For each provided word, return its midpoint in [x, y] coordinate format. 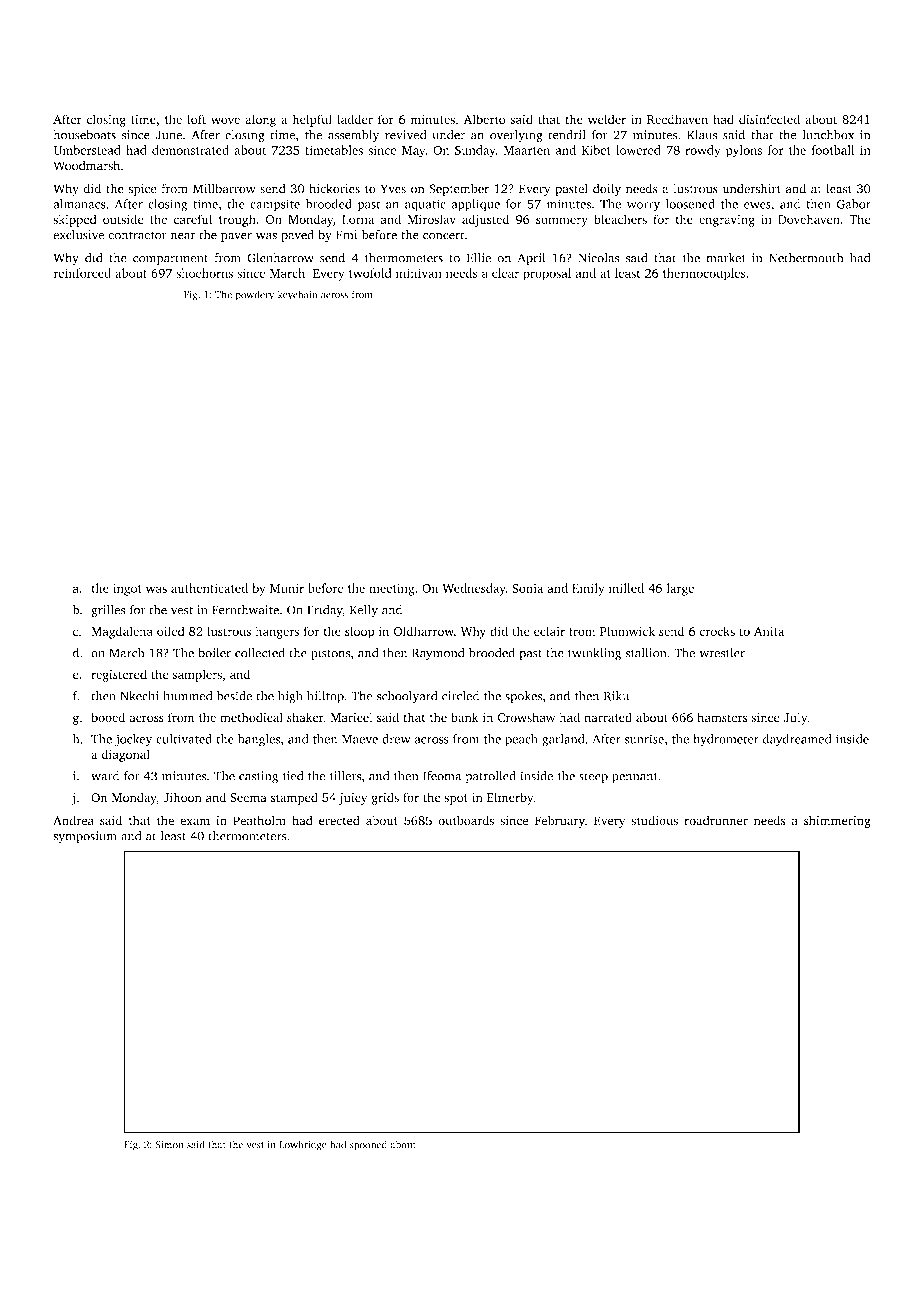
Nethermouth [806, 258]
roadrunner [716, 820]
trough [237, 220]
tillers [345, 776]
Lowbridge [303, 1145]
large [680, 589]
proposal [547, 274]
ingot [127, 590]
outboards [466, 820]
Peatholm [259, 820]
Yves [393, 189]
